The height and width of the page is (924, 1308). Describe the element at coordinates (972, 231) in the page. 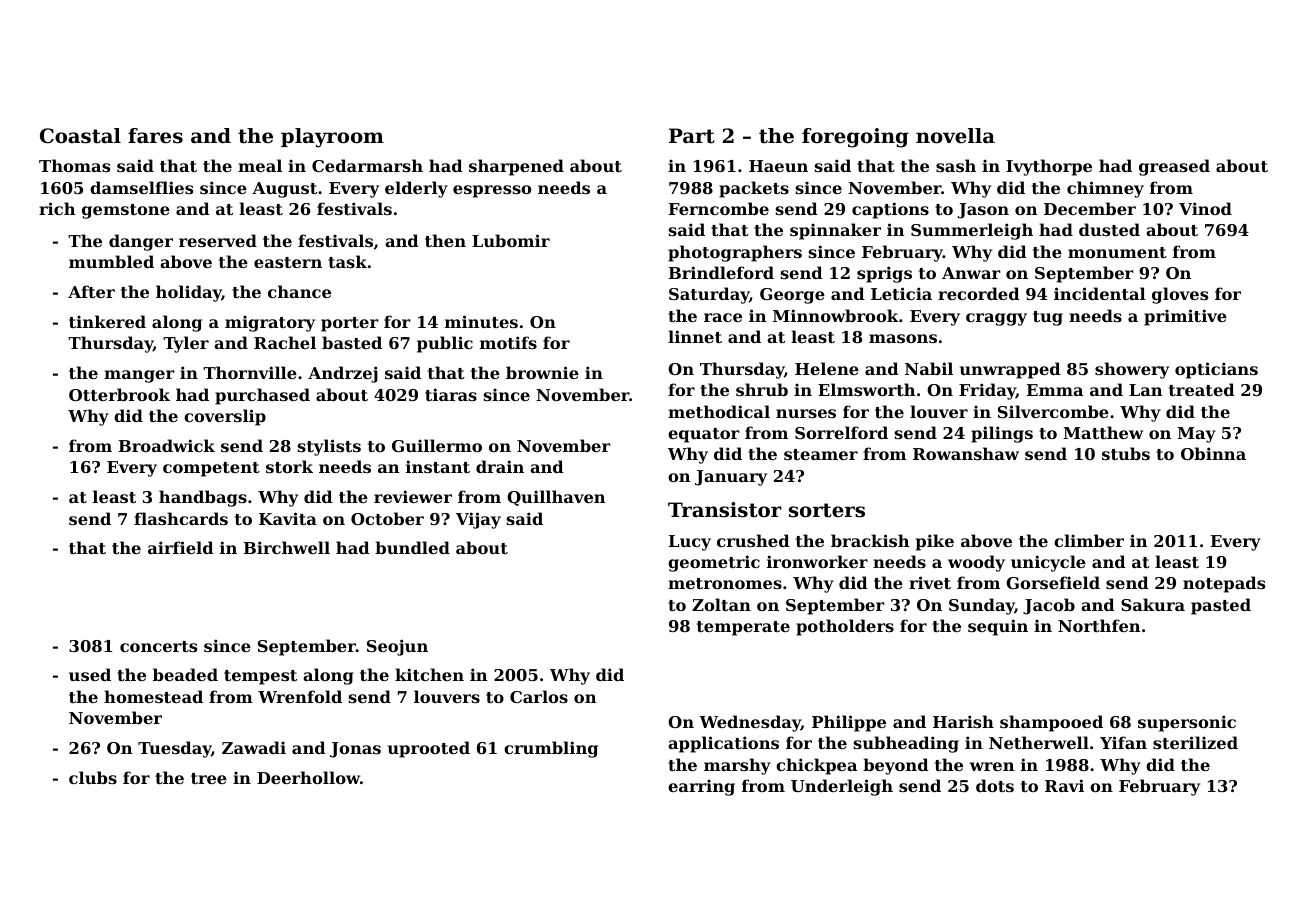

I see `Summerleigh` at that location.
